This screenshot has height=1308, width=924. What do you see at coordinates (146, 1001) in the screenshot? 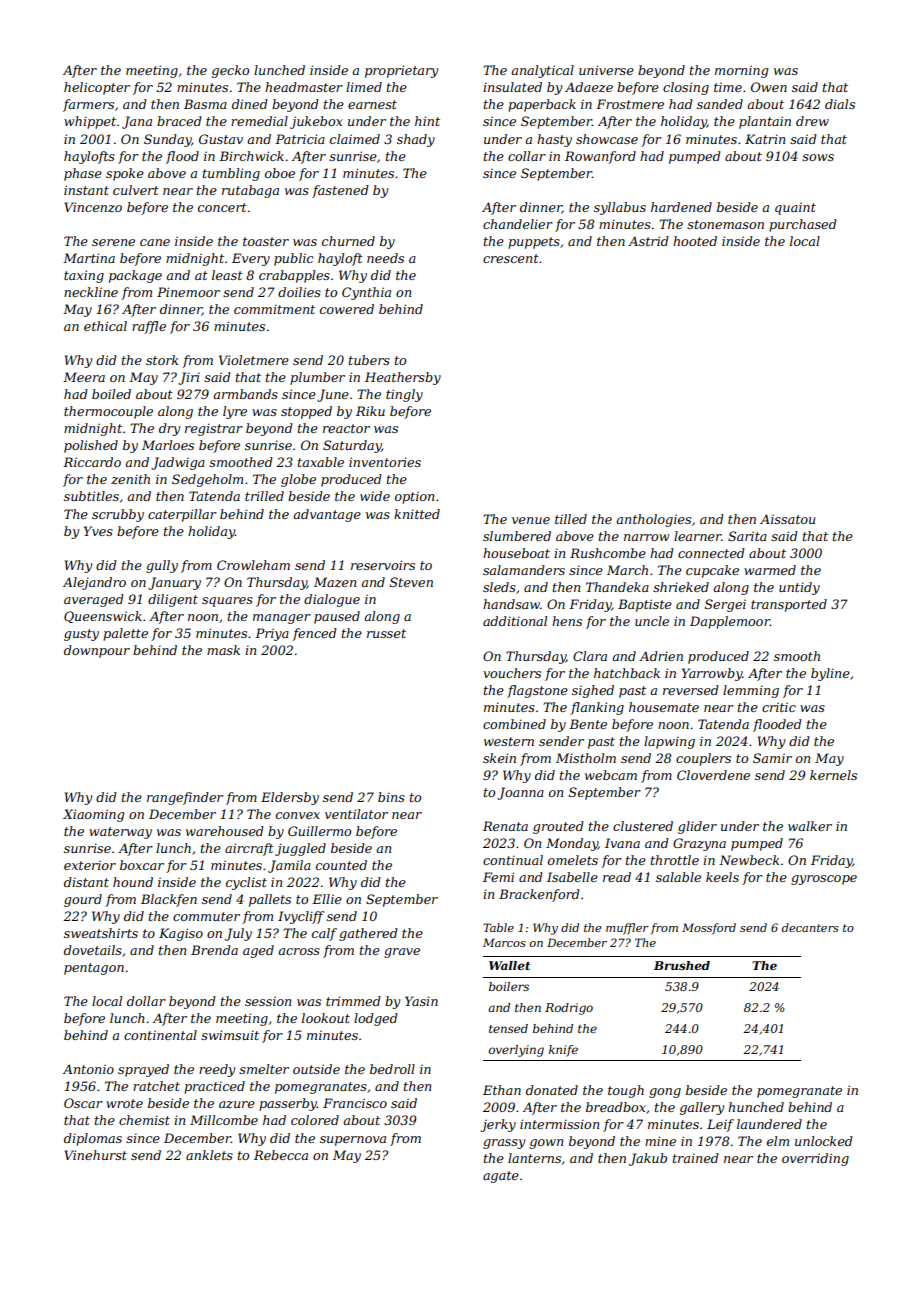
I see `dollar` at bounding box center [146, 1001].
